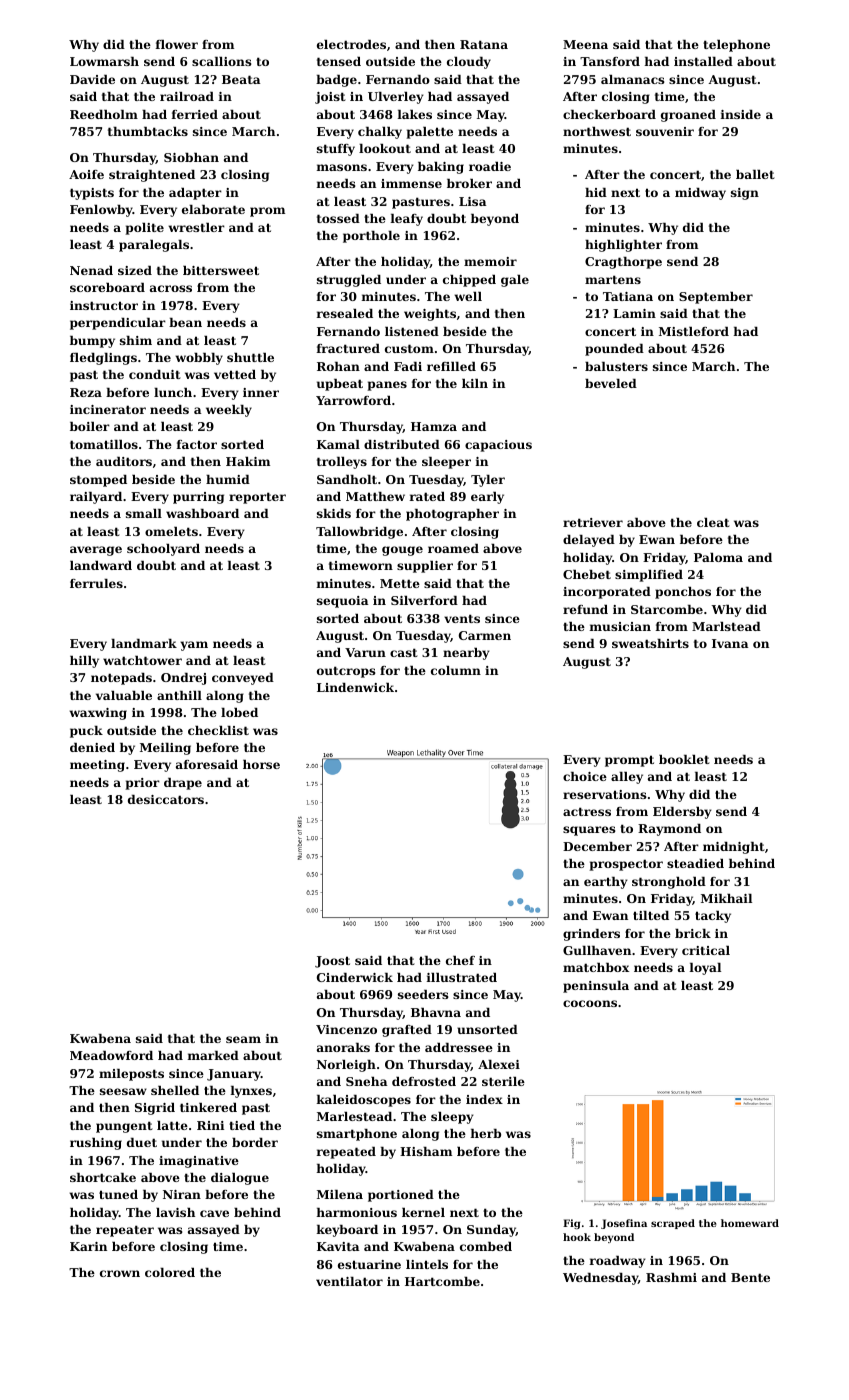 This document has height=1400, width=849. I want to click on combed, so click(486, 1246).
